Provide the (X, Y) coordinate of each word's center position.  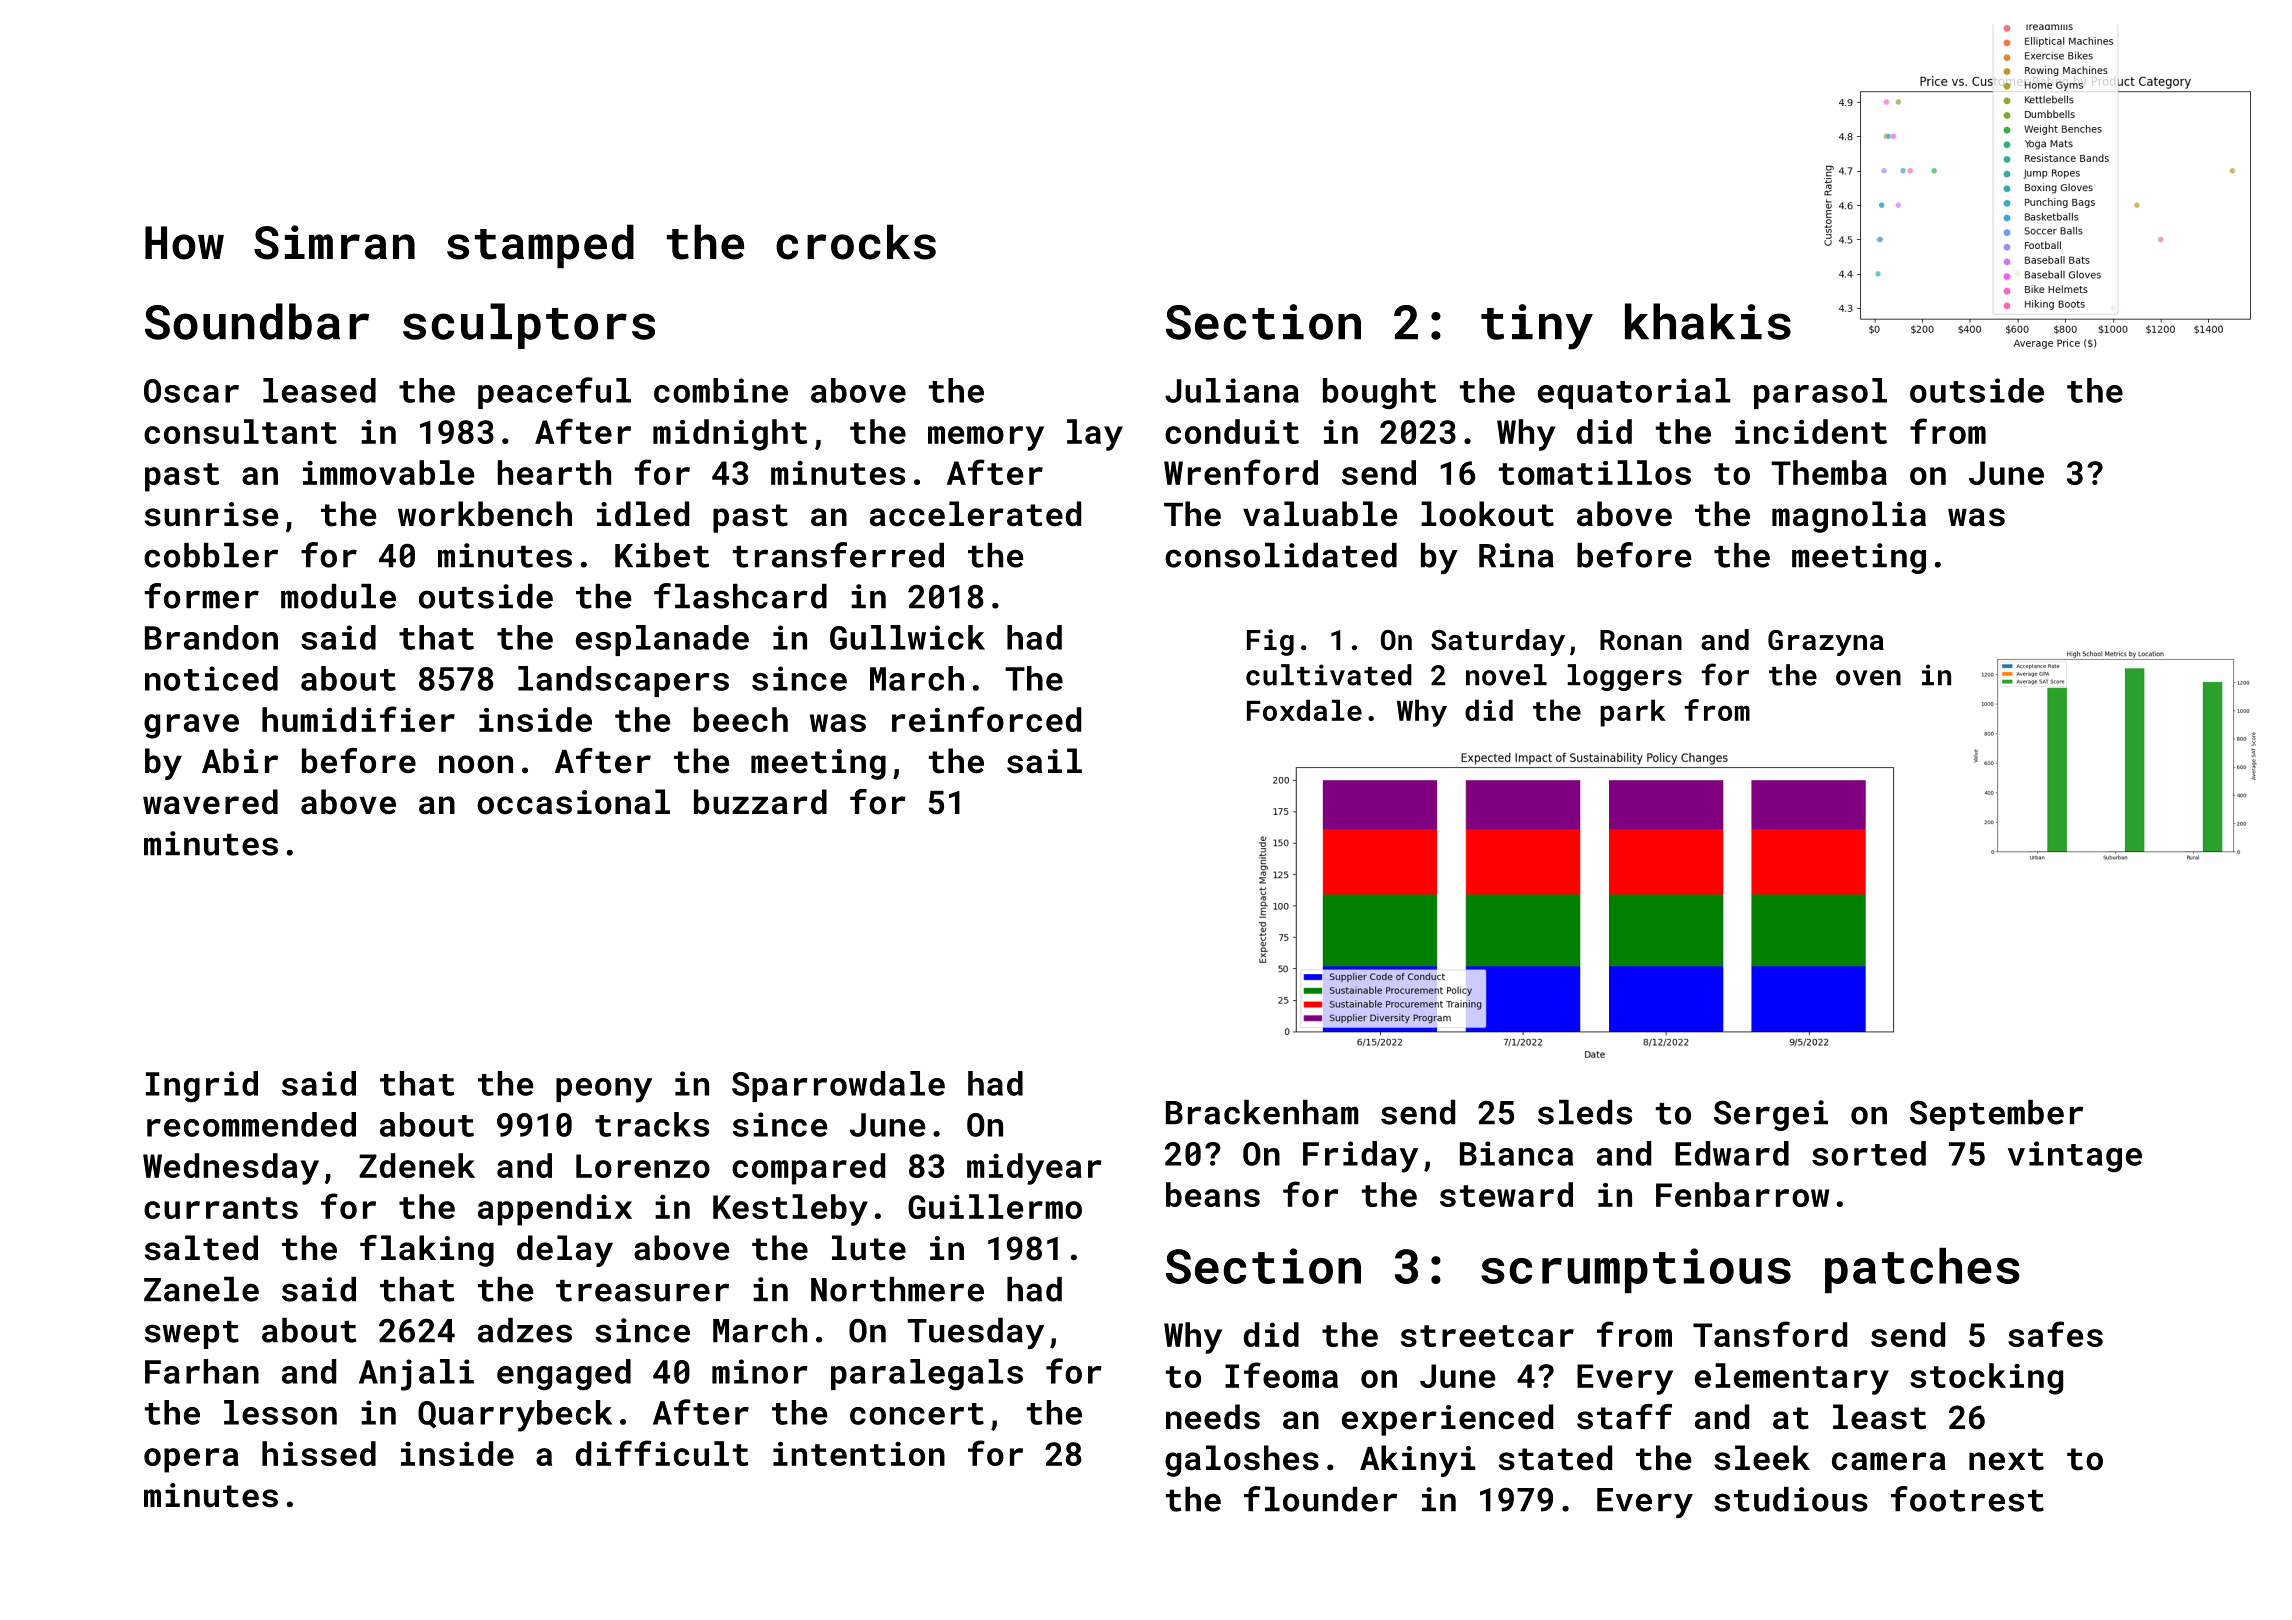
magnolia (1849, 517)
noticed (211, 678)
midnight (730, 435)
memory (986, 438)
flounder (1320, 1499)
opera (191, 1460)
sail (1044, 761)
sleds (1585, 1112)
